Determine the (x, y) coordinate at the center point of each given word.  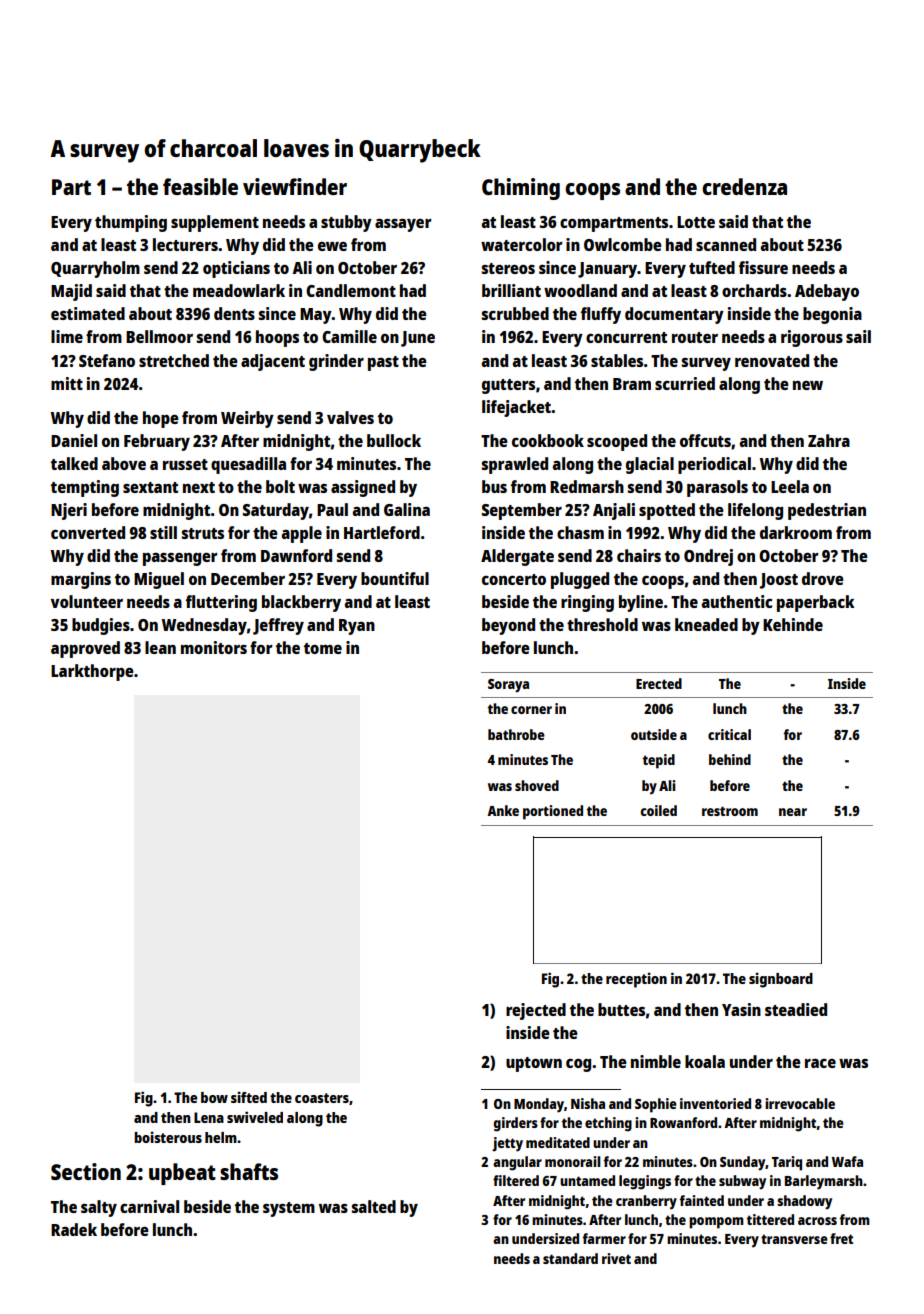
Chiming (521, 189)
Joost (779, 581)
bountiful (395, 578)
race (820, 1063)
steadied (796, 1009)
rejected (536, 1011)
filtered (516, 1180)
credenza (744, 186)
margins (81, 580)
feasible (200, 186)
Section (86, 1171)
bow (214, 1097)
